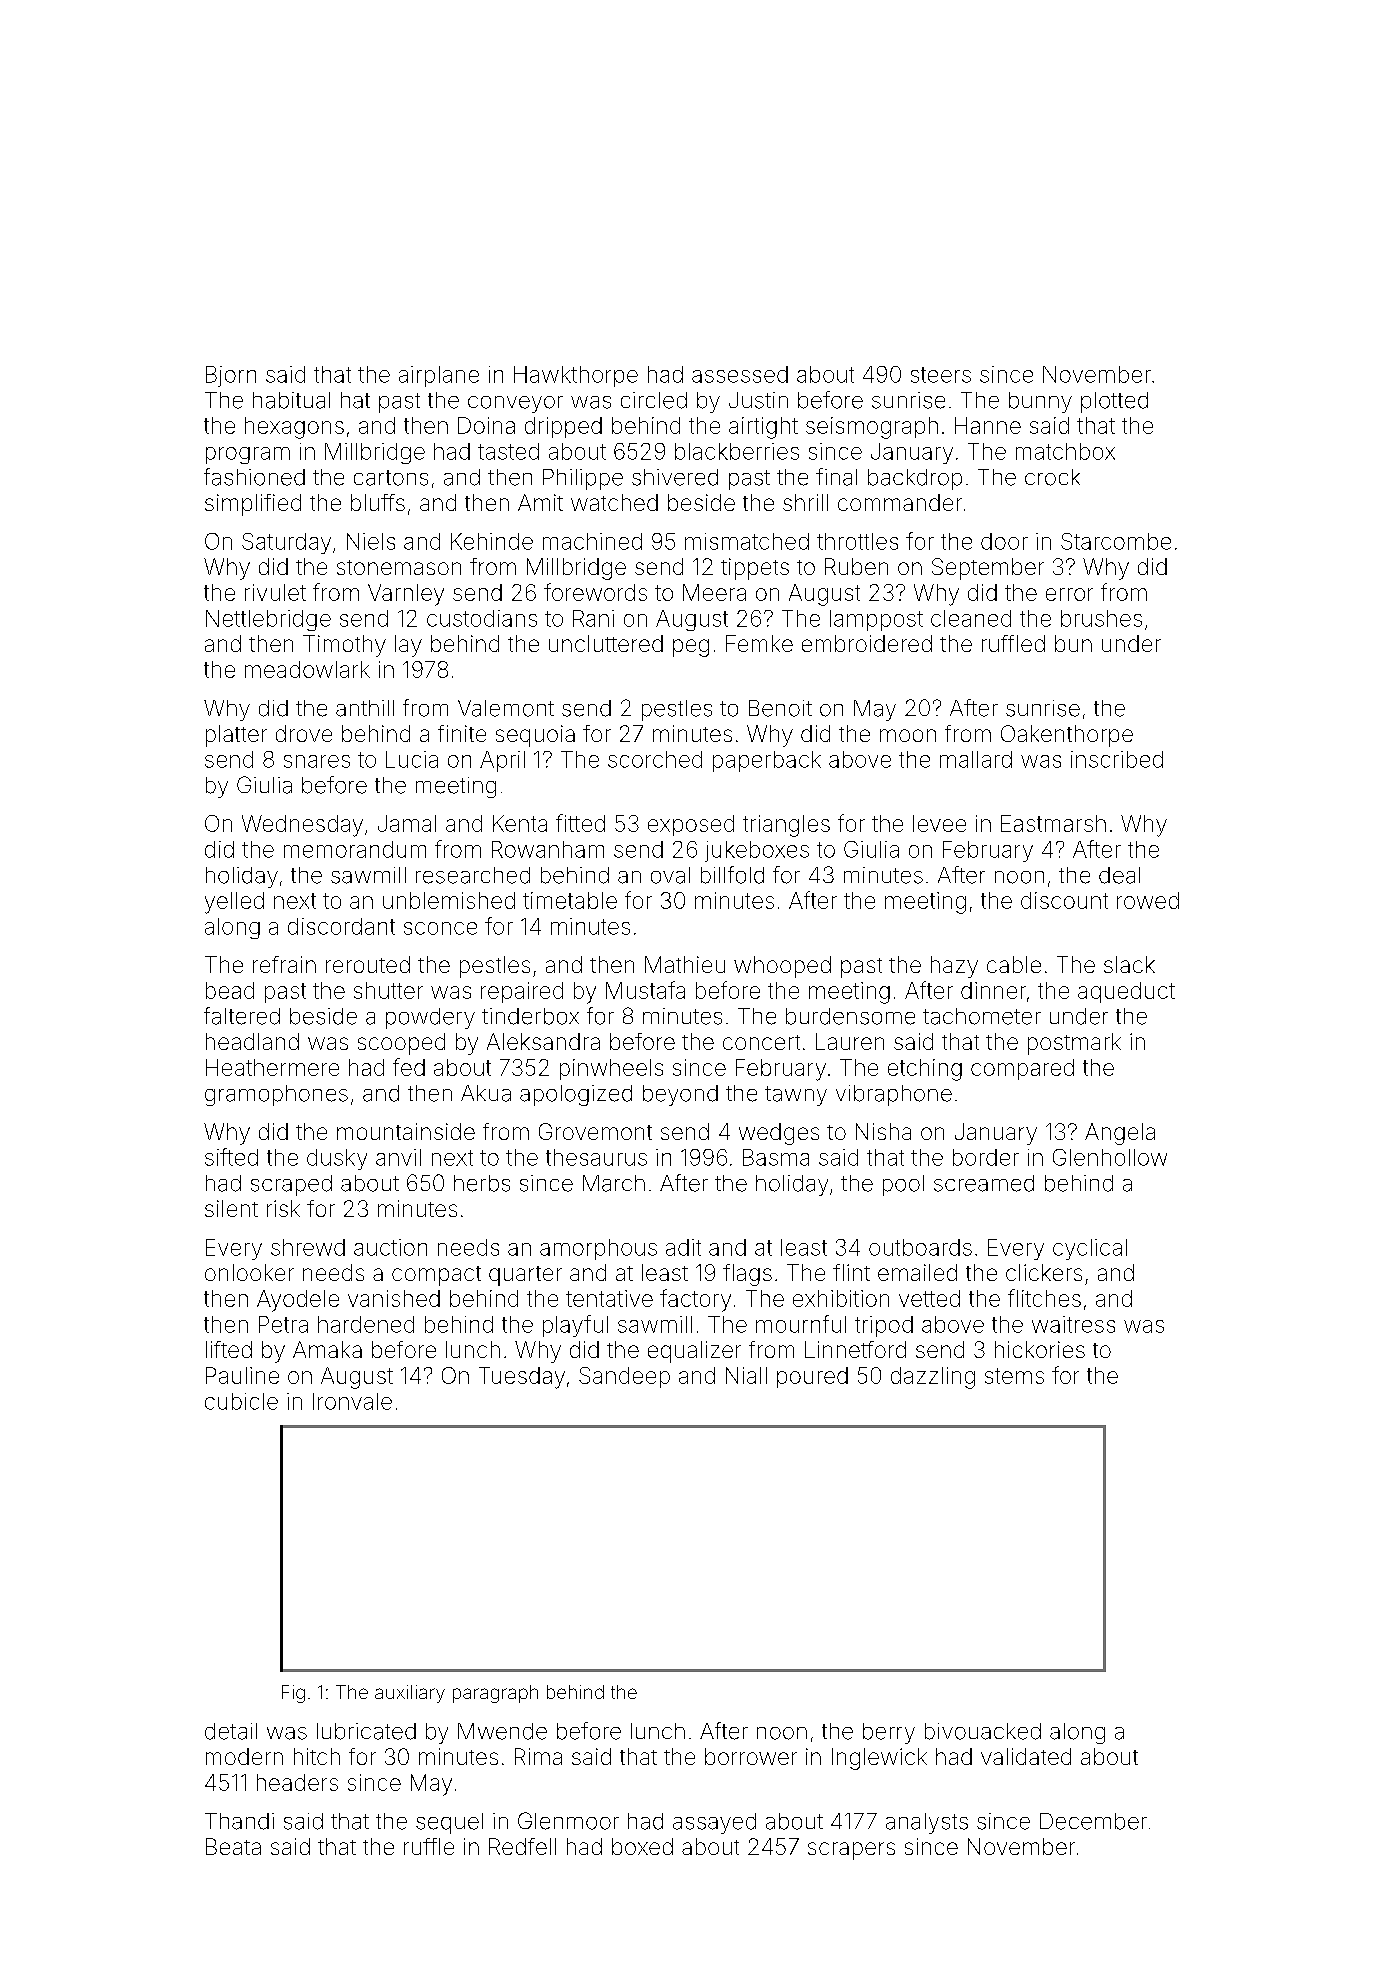 The height and width of the document is (1969, 1386). What do you see at coordinates (986, 1157) in the document?
I see `border` at bounding box center [986, 1157].
